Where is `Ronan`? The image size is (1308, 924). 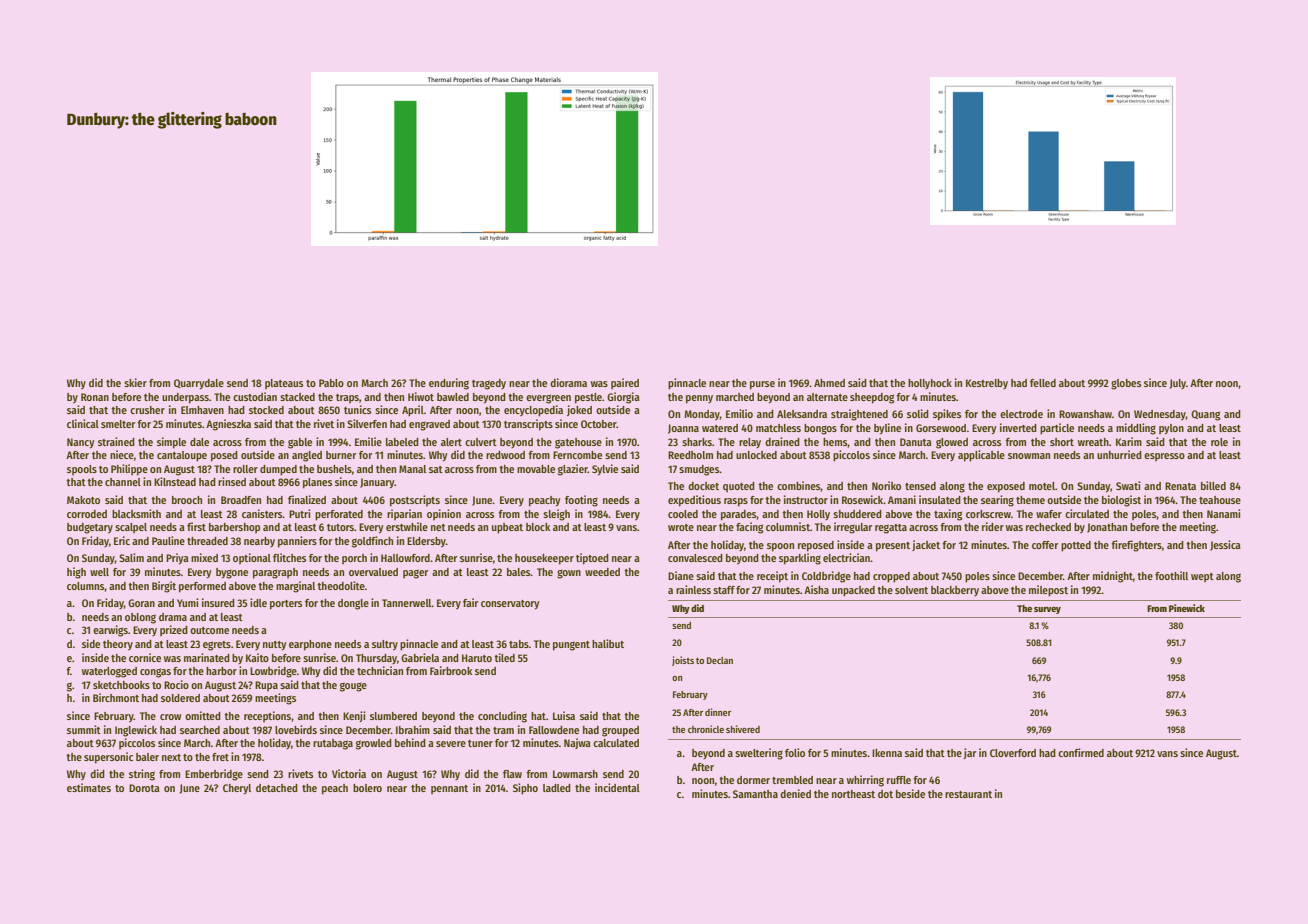
Ronan is located at coordinates (95, 397).
